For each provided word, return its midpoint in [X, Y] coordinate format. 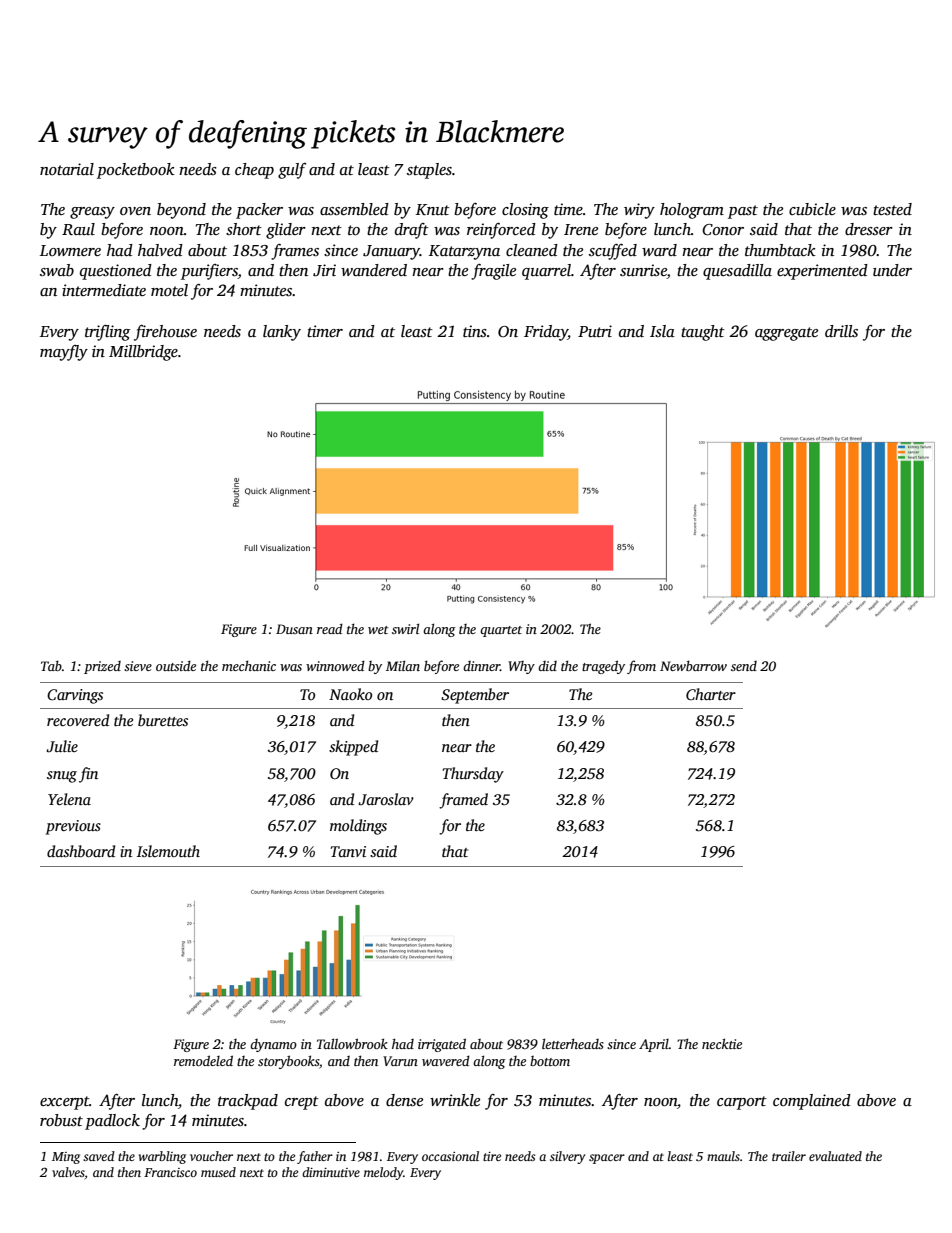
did [547, 666]
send [744, 666]
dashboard [81, 851]
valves [68, 1172]
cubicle [812, 209]
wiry [639, 211]
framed [463, 801]
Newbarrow [693, 665]
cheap [254, 171]
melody [383, 1173]
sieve [138, 666]
